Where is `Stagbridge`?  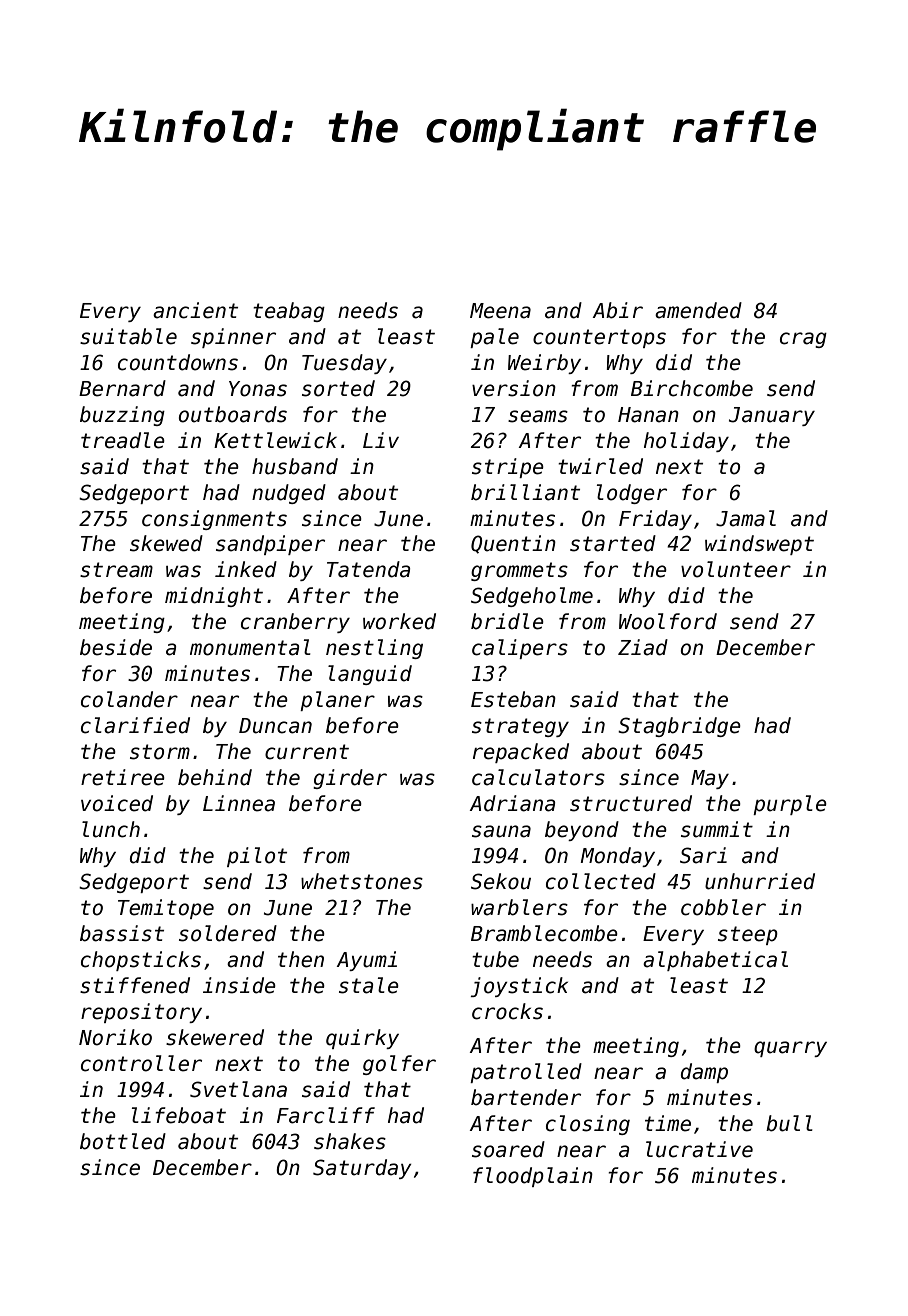
Stagbridge is located at coordinates (679, 727).
